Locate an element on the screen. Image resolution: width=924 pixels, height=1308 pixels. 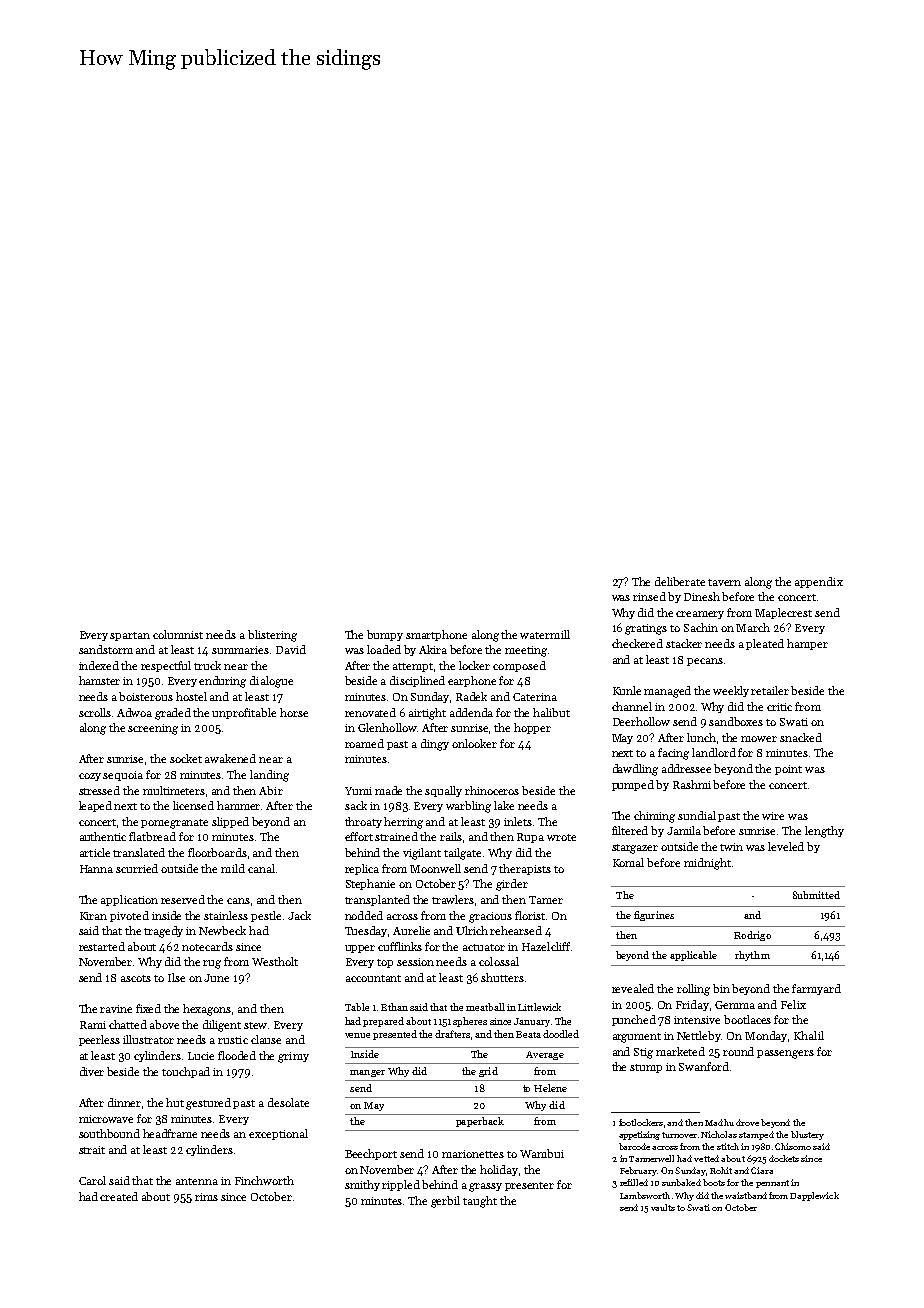
hamster is located at coordinates (99, 680).
